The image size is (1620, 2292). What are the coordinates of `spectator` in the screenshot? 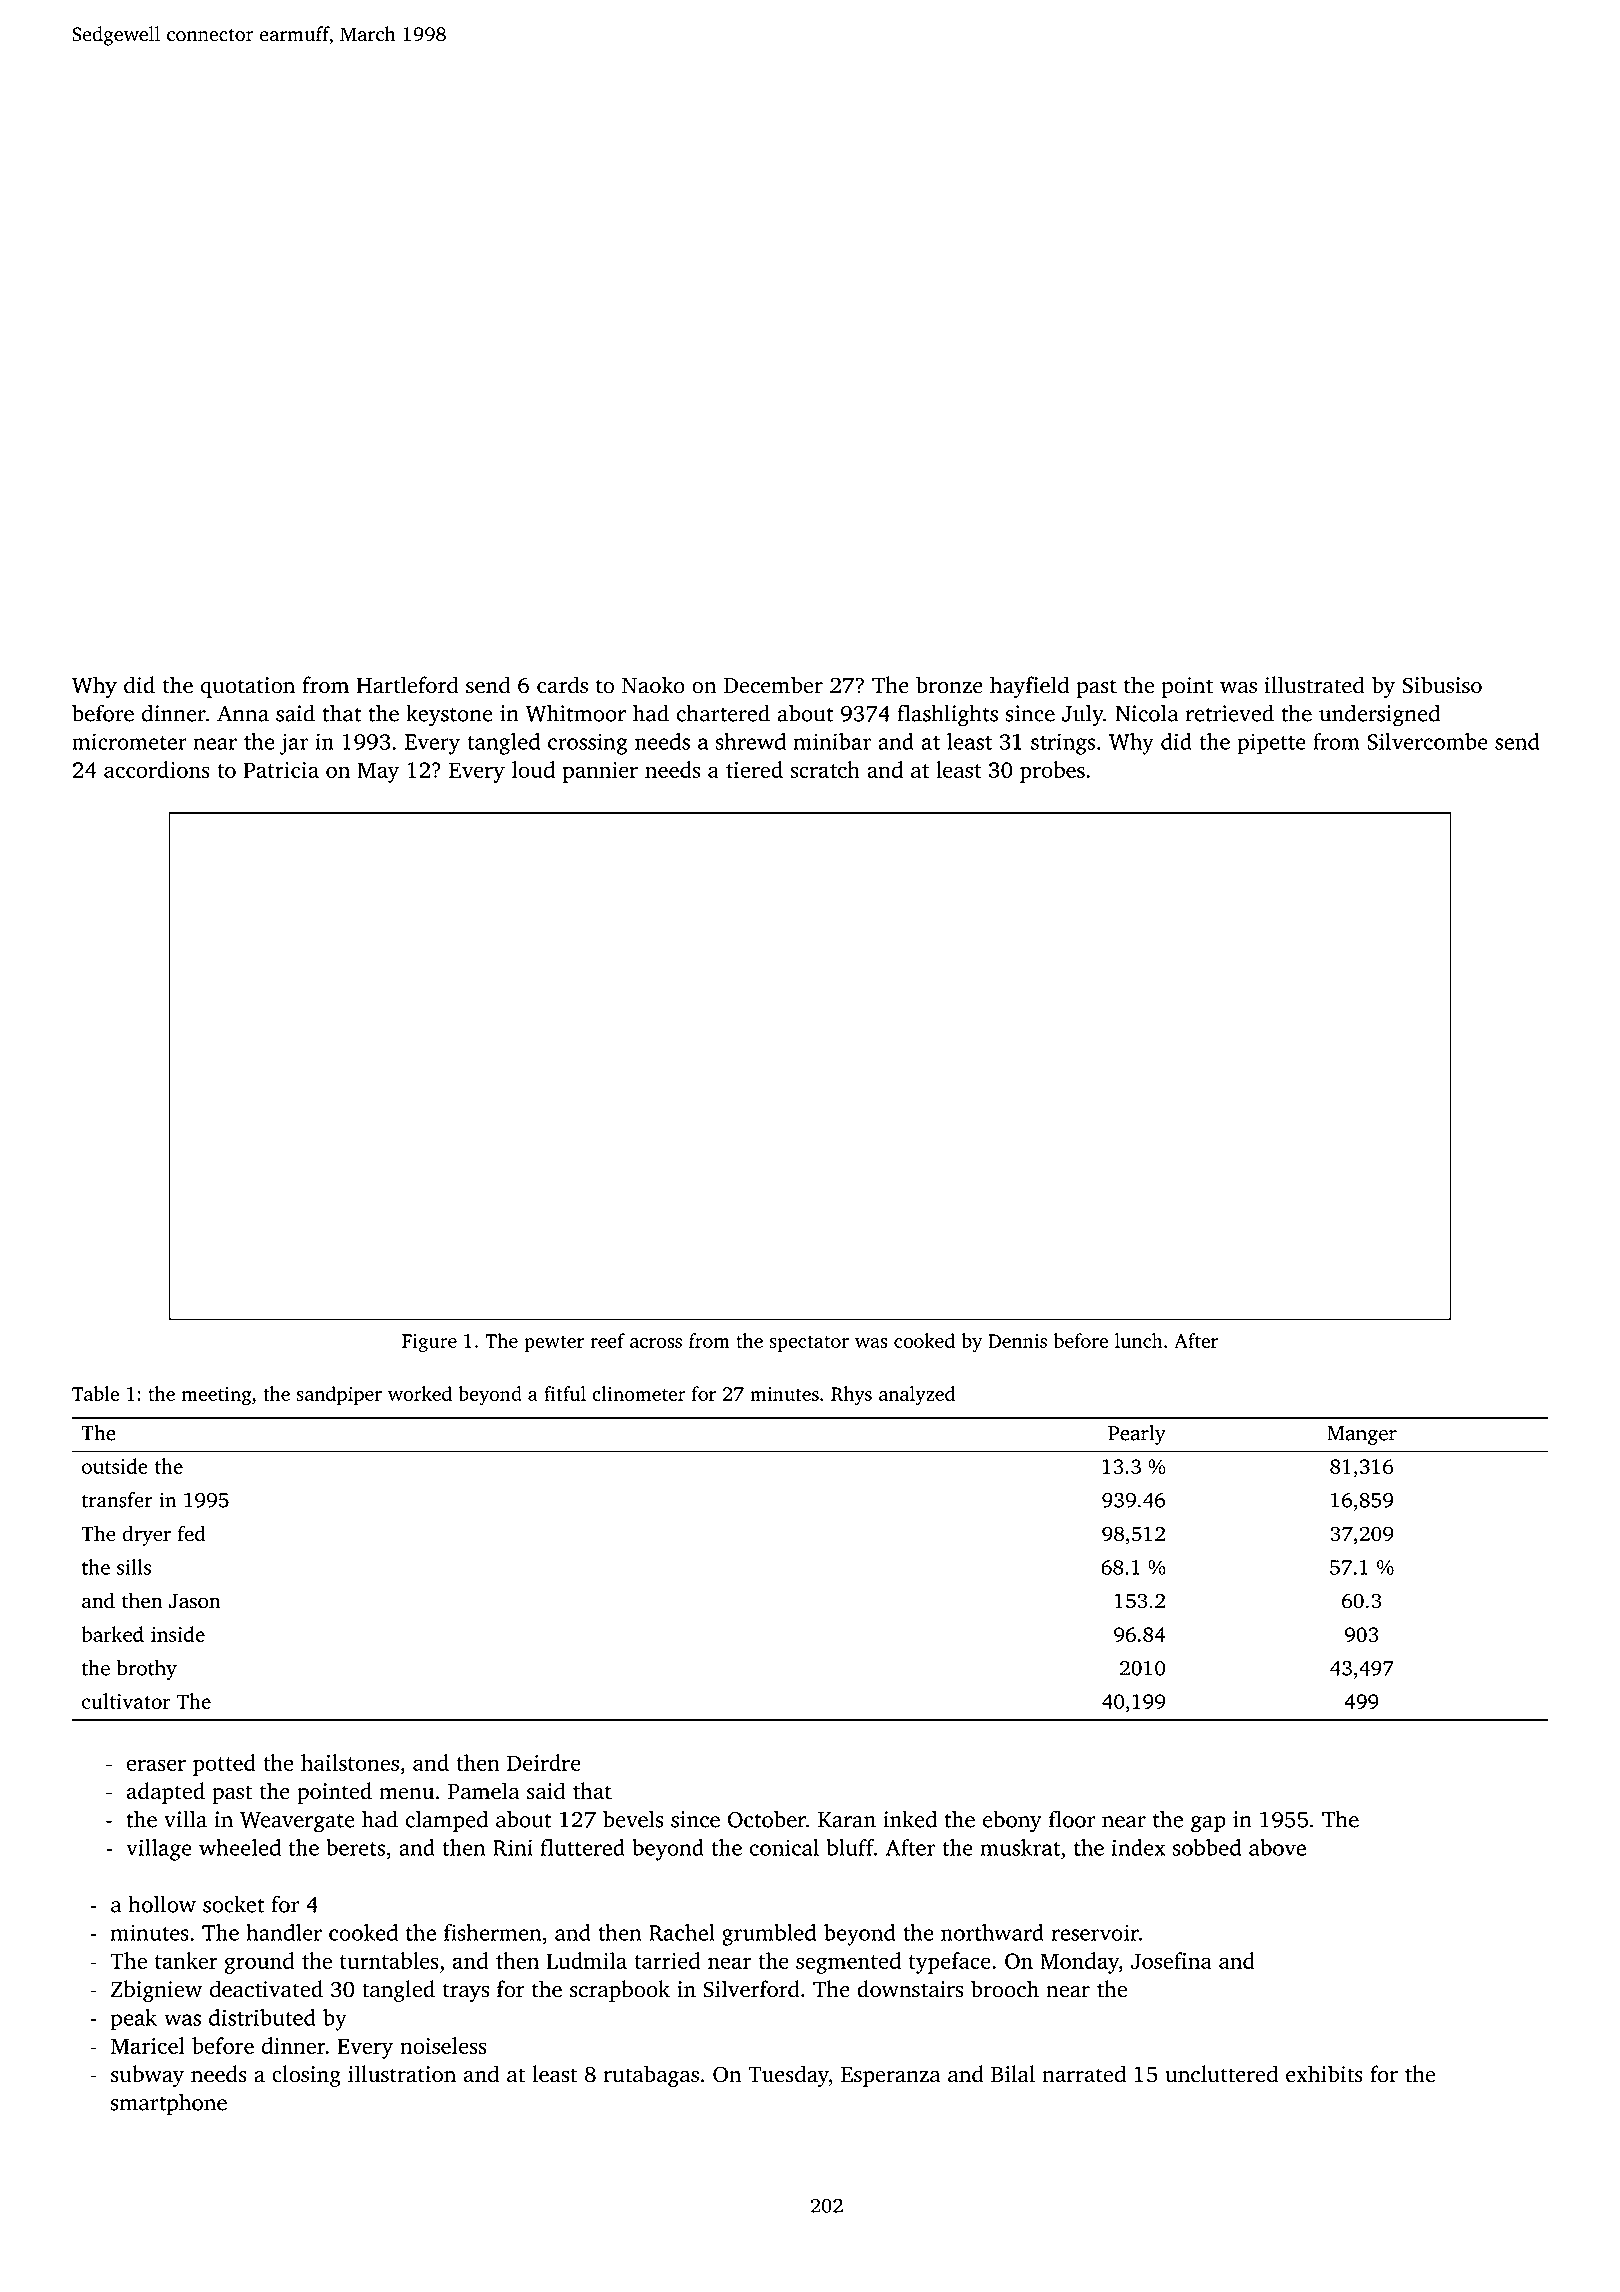 It's located at (809, 1344).
